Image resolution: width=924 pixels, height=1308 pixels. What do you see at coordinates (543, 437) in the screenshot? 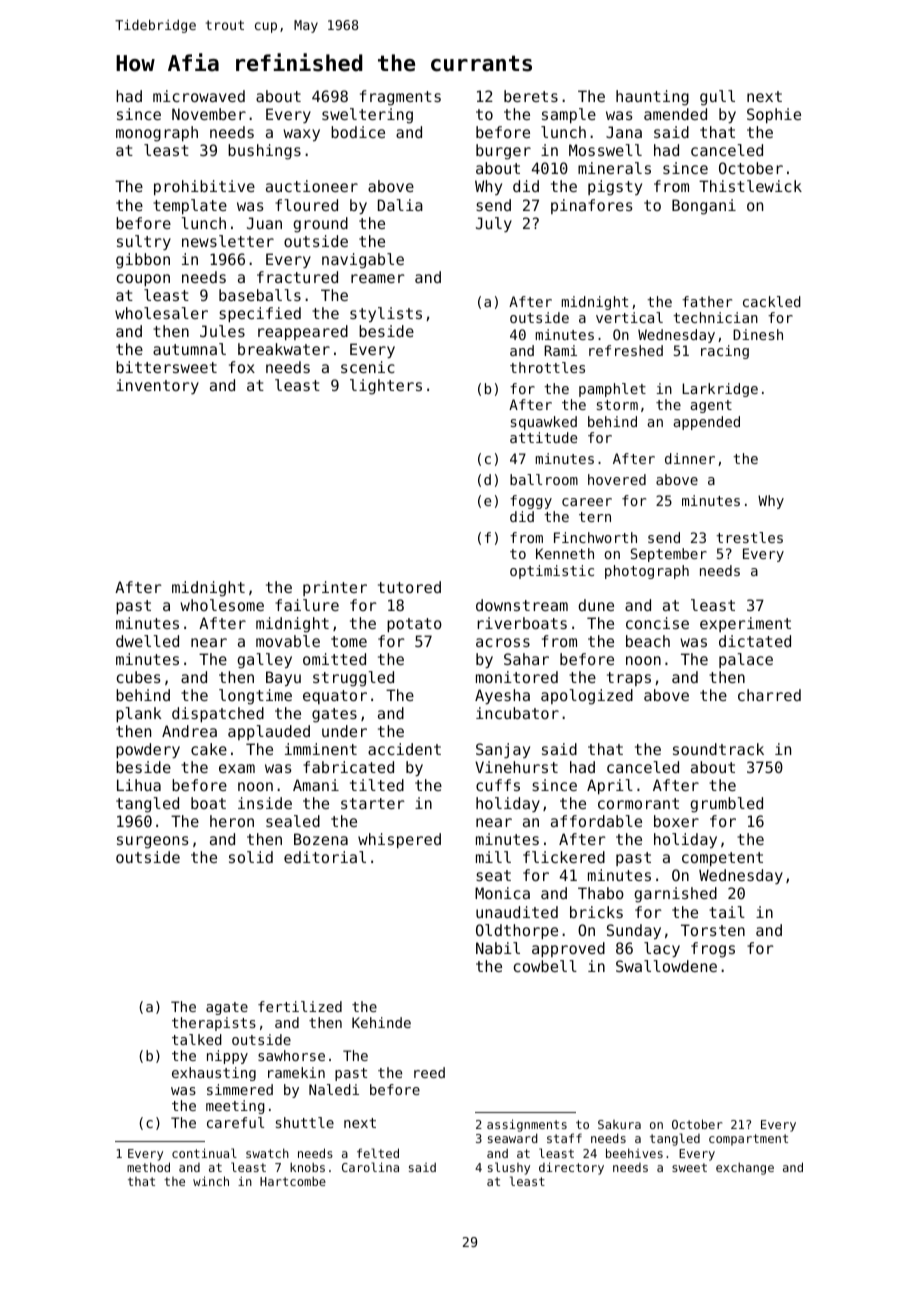
I see `attitude` at bounding box center [543, 437].
